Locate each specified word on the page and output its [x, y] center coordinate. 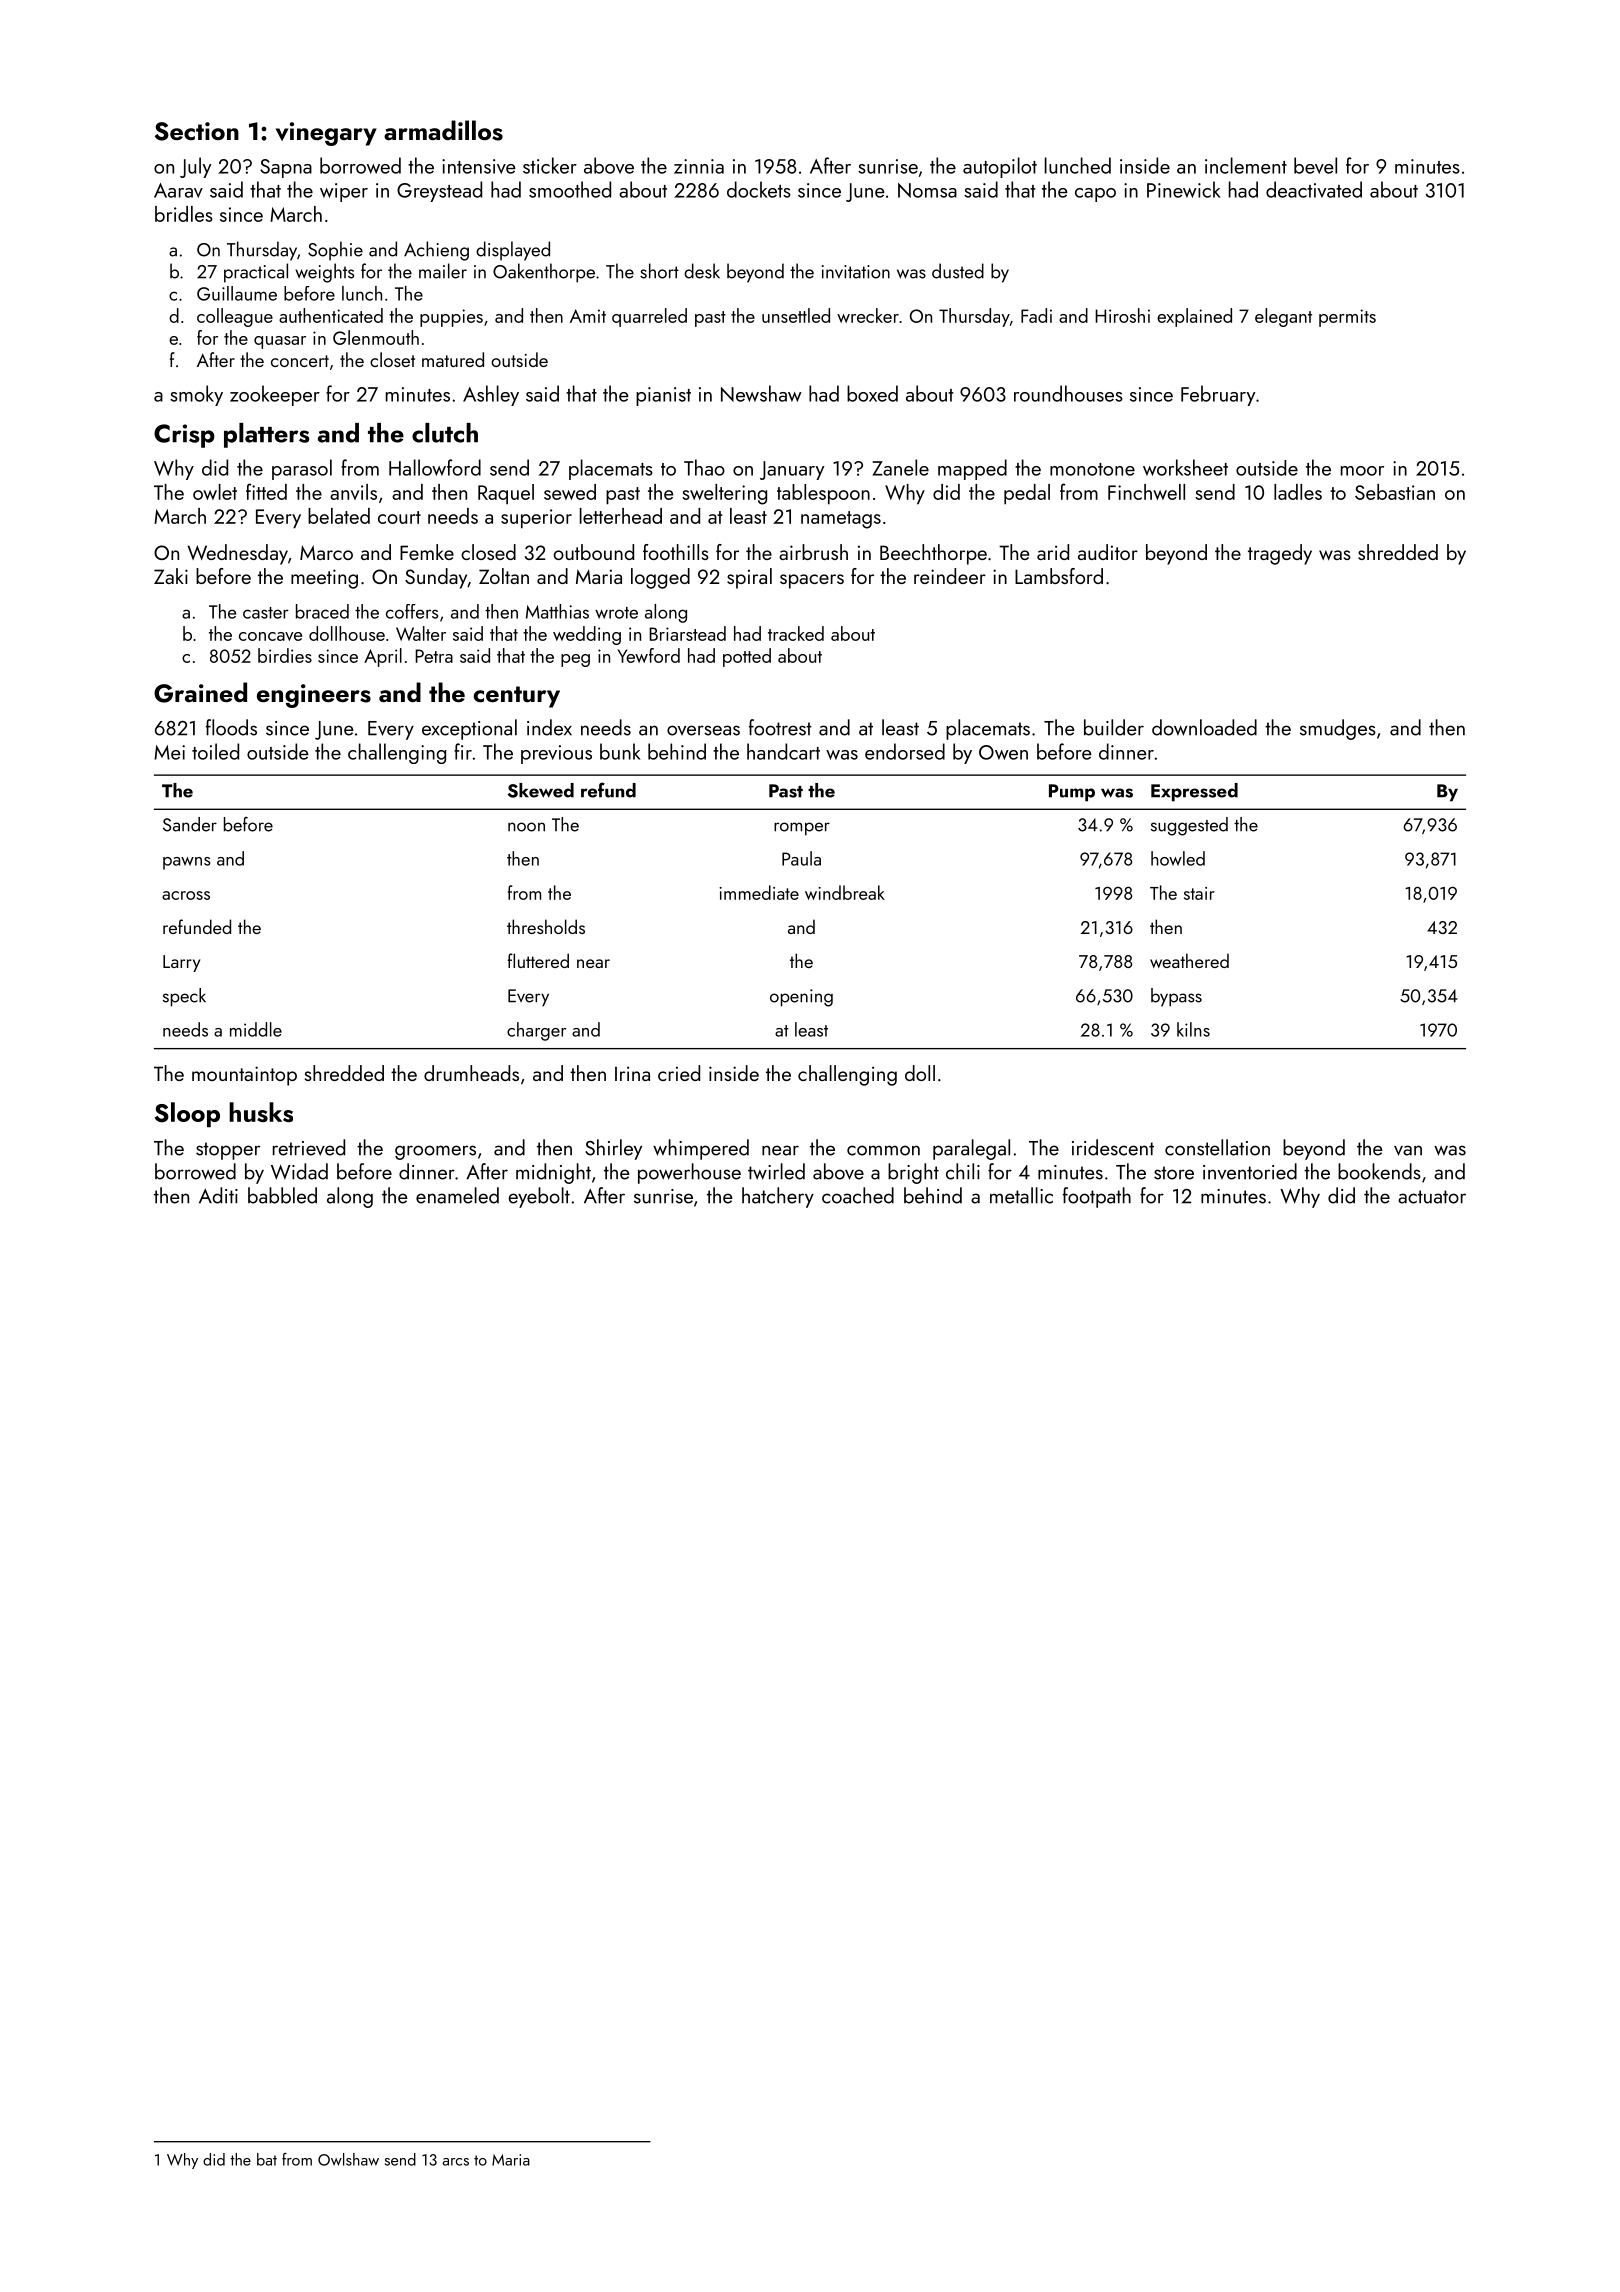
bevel [1315, 165]
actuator [1432, 1197]
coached [858, 1195]
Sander [190, 824]
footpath [1097, 1197]
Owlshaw [348, 2159]
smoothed [570, 189]
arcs [456, 2162]
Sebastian [1395, 492]
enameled [457, 1195]
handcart [783, 751]
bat [267, 2159]
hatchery [778, 1197]
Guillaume [237, 293]
